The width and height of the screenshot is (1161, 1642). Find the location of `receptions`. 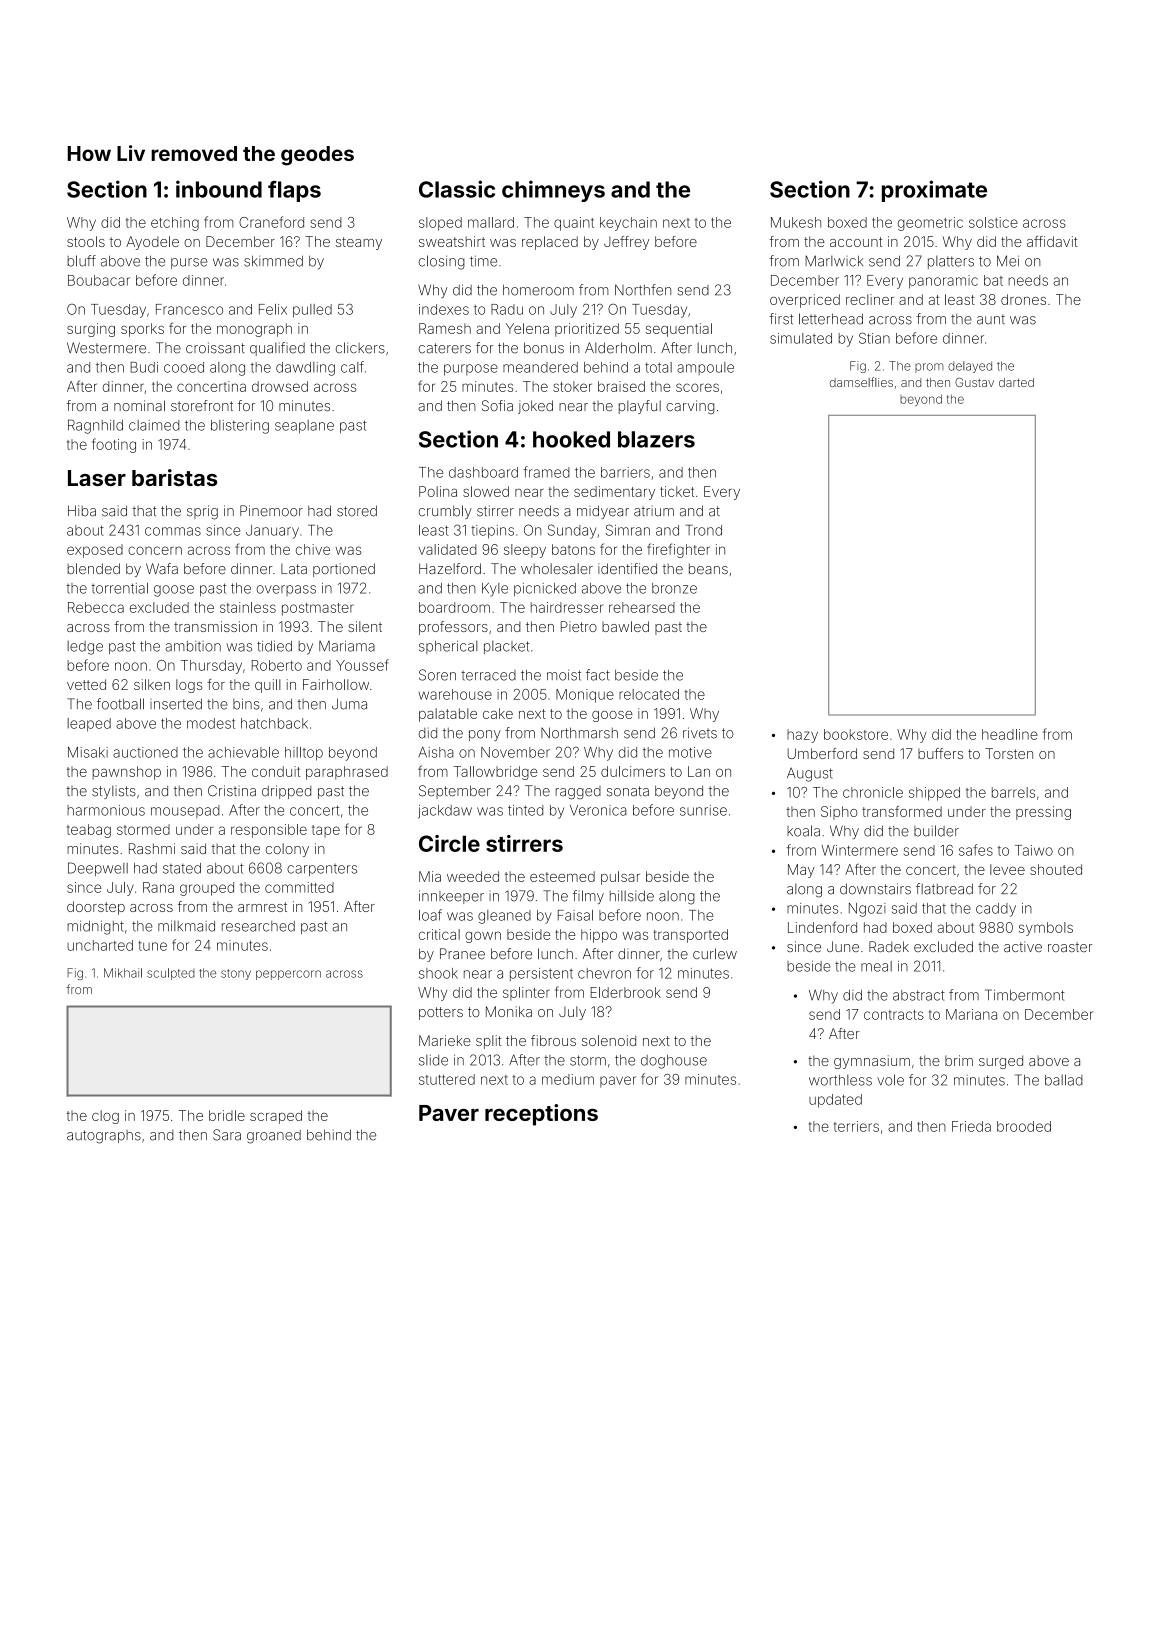

receptions is located at coordinates (541, 1115).
